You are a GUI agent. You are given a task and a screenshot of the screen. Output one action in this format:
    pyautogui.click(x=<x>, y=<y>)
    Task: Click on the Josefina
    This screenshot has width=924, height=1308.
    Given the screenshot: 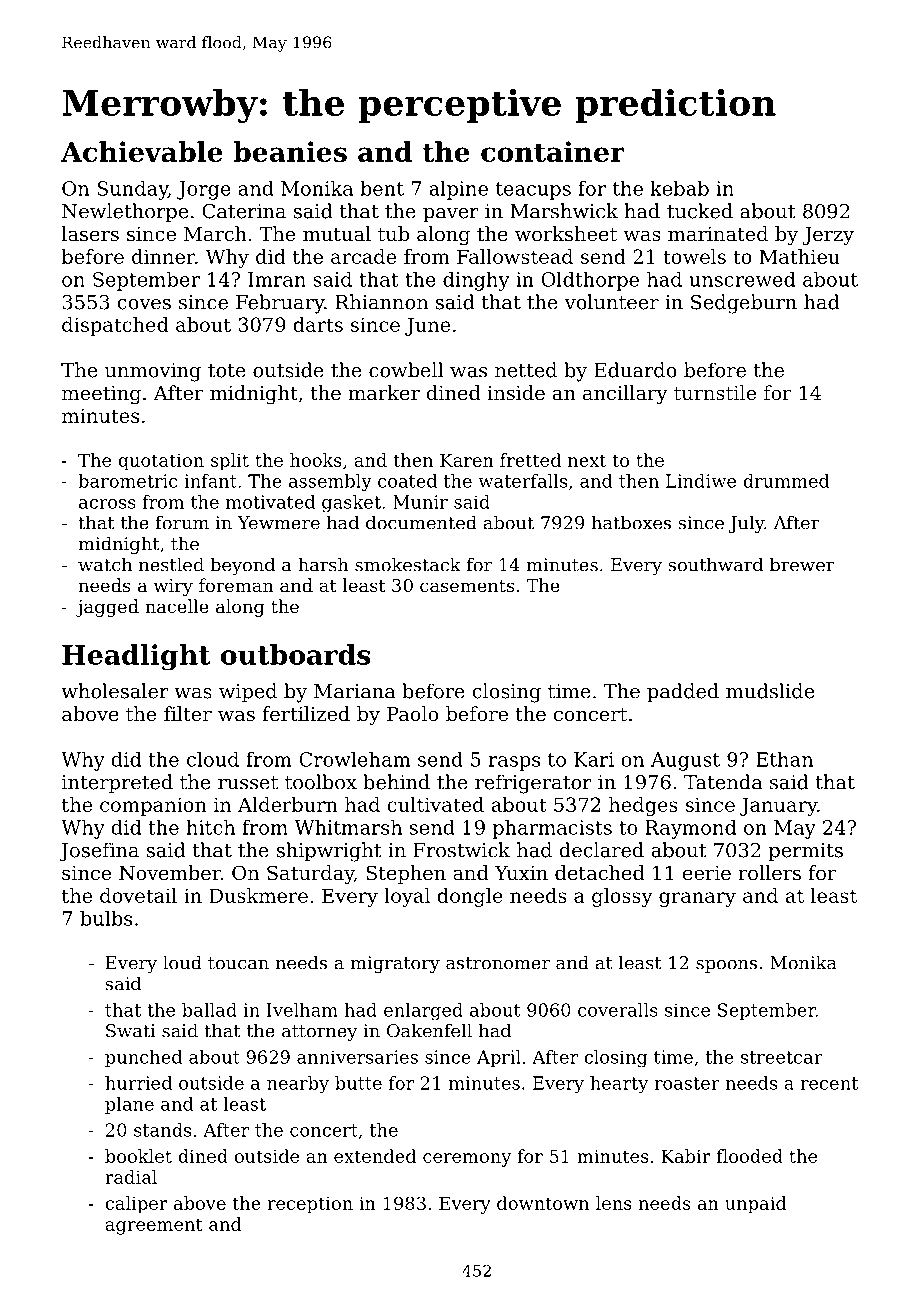 What is the action you would take?
    pyautogui.click(x=99, y=852)
